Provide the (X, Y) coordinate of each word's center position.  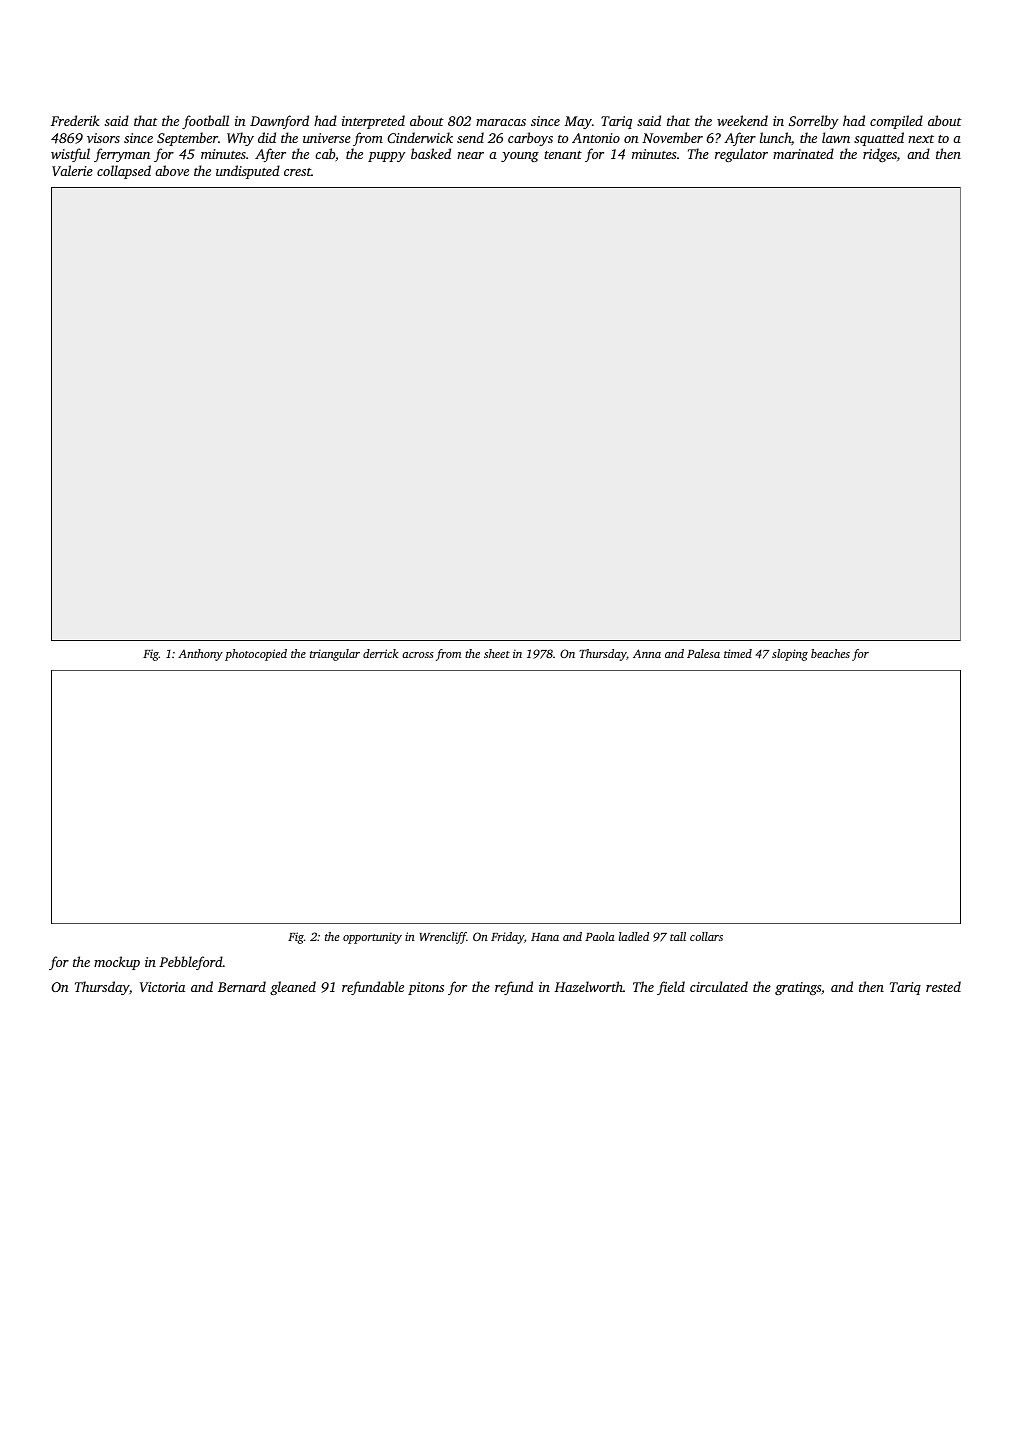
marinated (803, 153)
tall (678, 936)
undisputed (248, 172)
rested (943, 986)
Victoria (162, 987)
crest (297, 172)
